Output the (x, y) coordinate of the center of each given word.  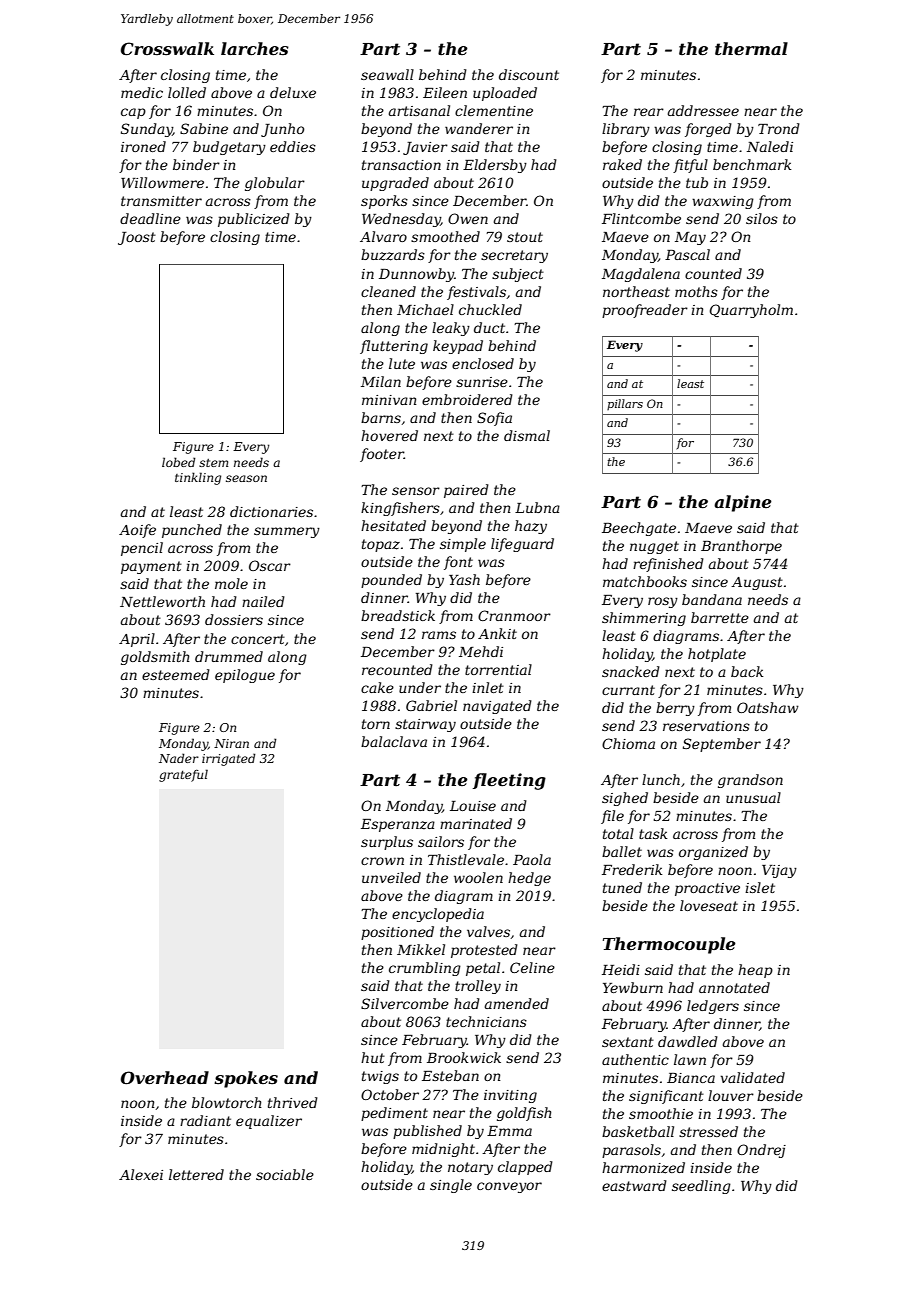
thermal (751, 48)
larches (255, 48)
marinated (476, 823)
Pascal (687, 254)
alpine (743, 503)
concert (258, 639)
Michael (425, 309)
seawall (387, 74)
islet (760, 887)
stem (213, 463)
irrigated (229, 759)
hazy (531, 527)
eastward (634, 1185)
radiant (205, 1120)
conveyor (509, 1187)
